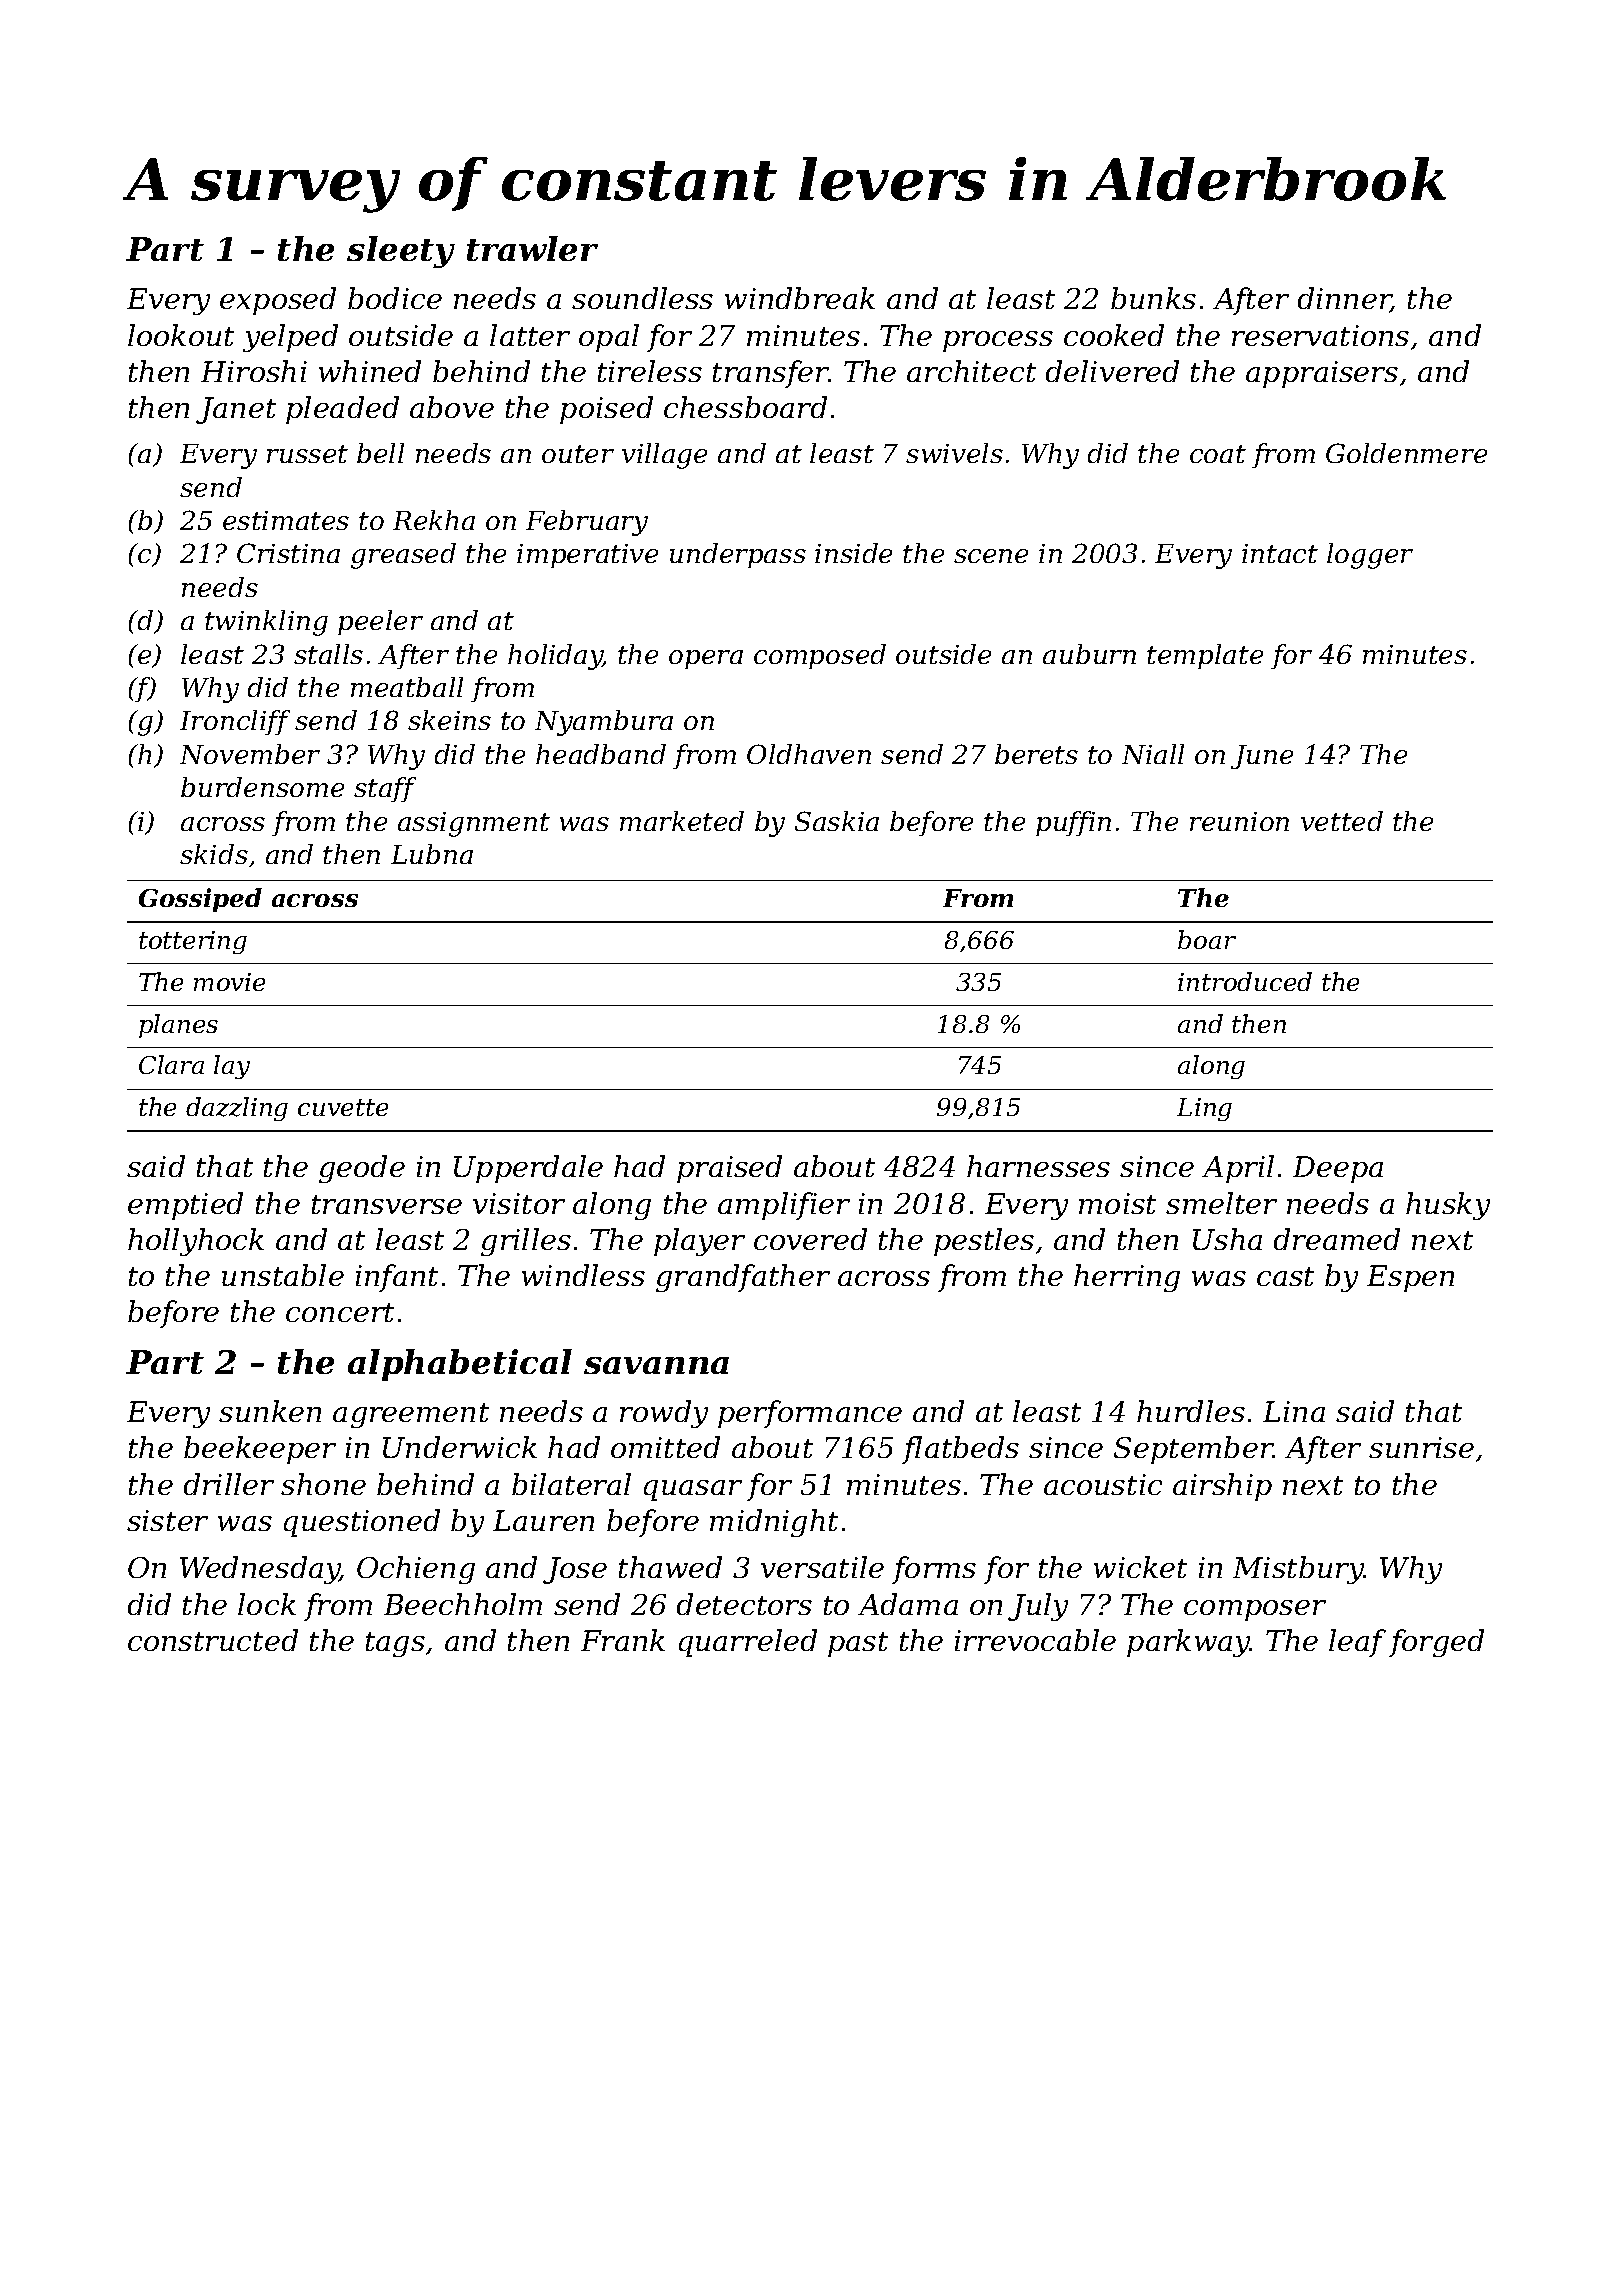 Image resolution: width=1620 pixels, height=2292 pixels. What do you see at coordinates (401, 252) in the screenshot?
I see `sleety` at bounding box center [401, 252].
